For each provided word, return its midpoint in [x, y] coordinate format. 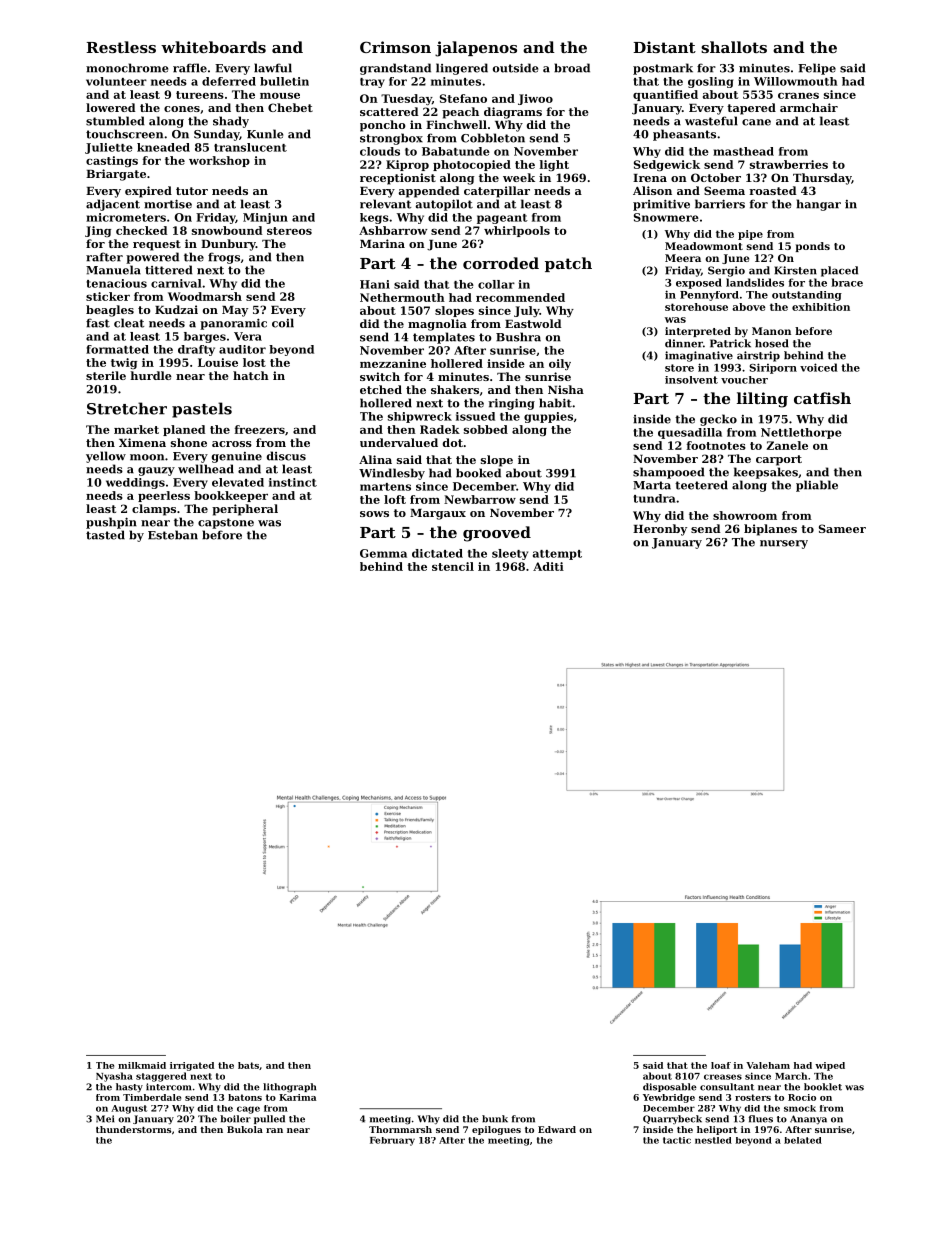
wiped [830, 1066]
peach [460, 113]
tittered [169, 270]
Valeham [768, 1065]
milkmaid [142, 1065]
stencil [453, 566]
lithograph [289, 1088]
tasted [105, 535]
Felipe [817, 69]
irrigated [192, 1066]
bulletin [284, 81]
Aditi [548, 566]
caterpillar [497, 192]
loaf [721, 1065]
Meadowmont [704, 246]
